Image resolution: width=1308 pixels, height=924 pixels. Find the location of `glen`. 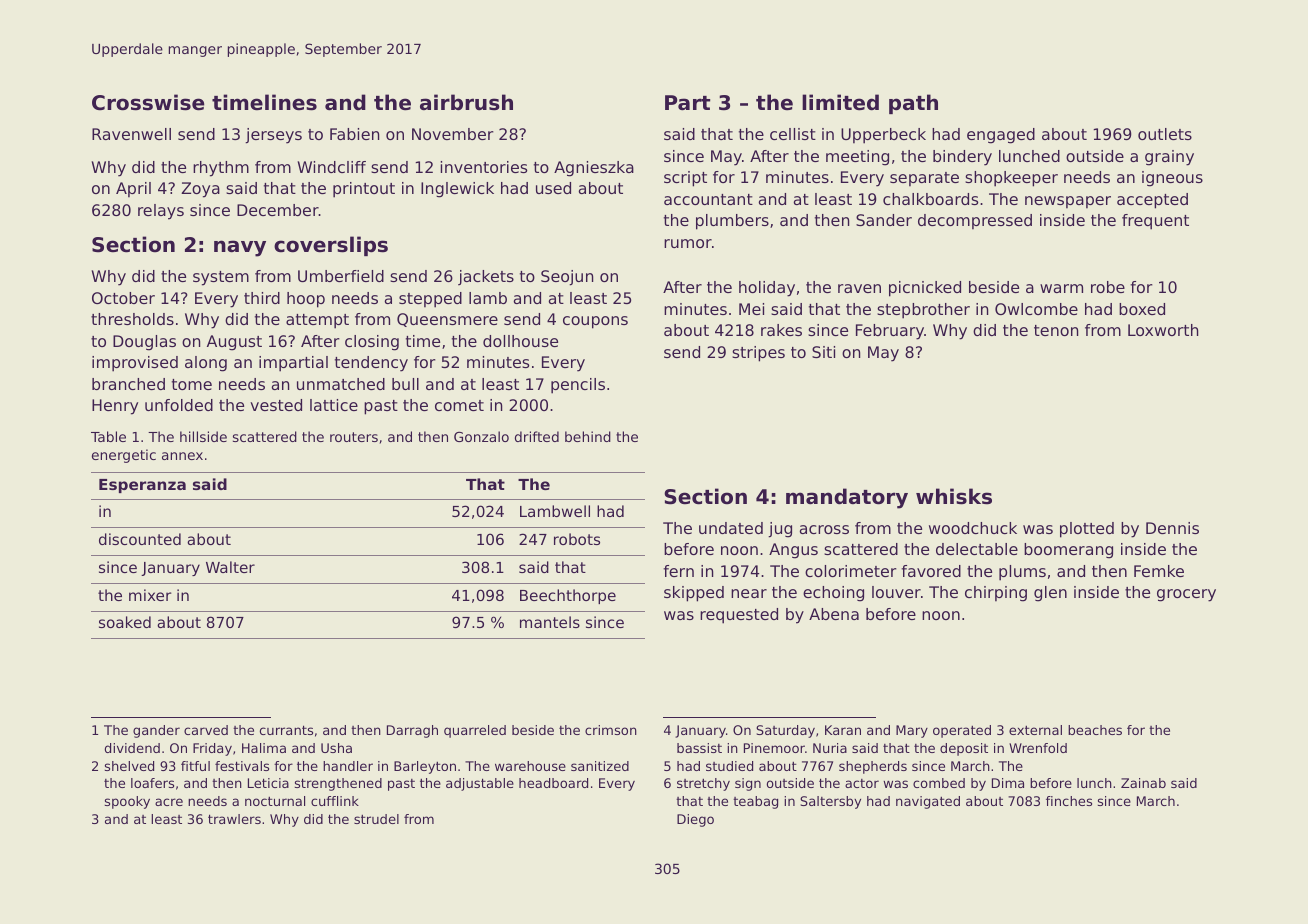

glen is located at coordinates (1050, 594).
